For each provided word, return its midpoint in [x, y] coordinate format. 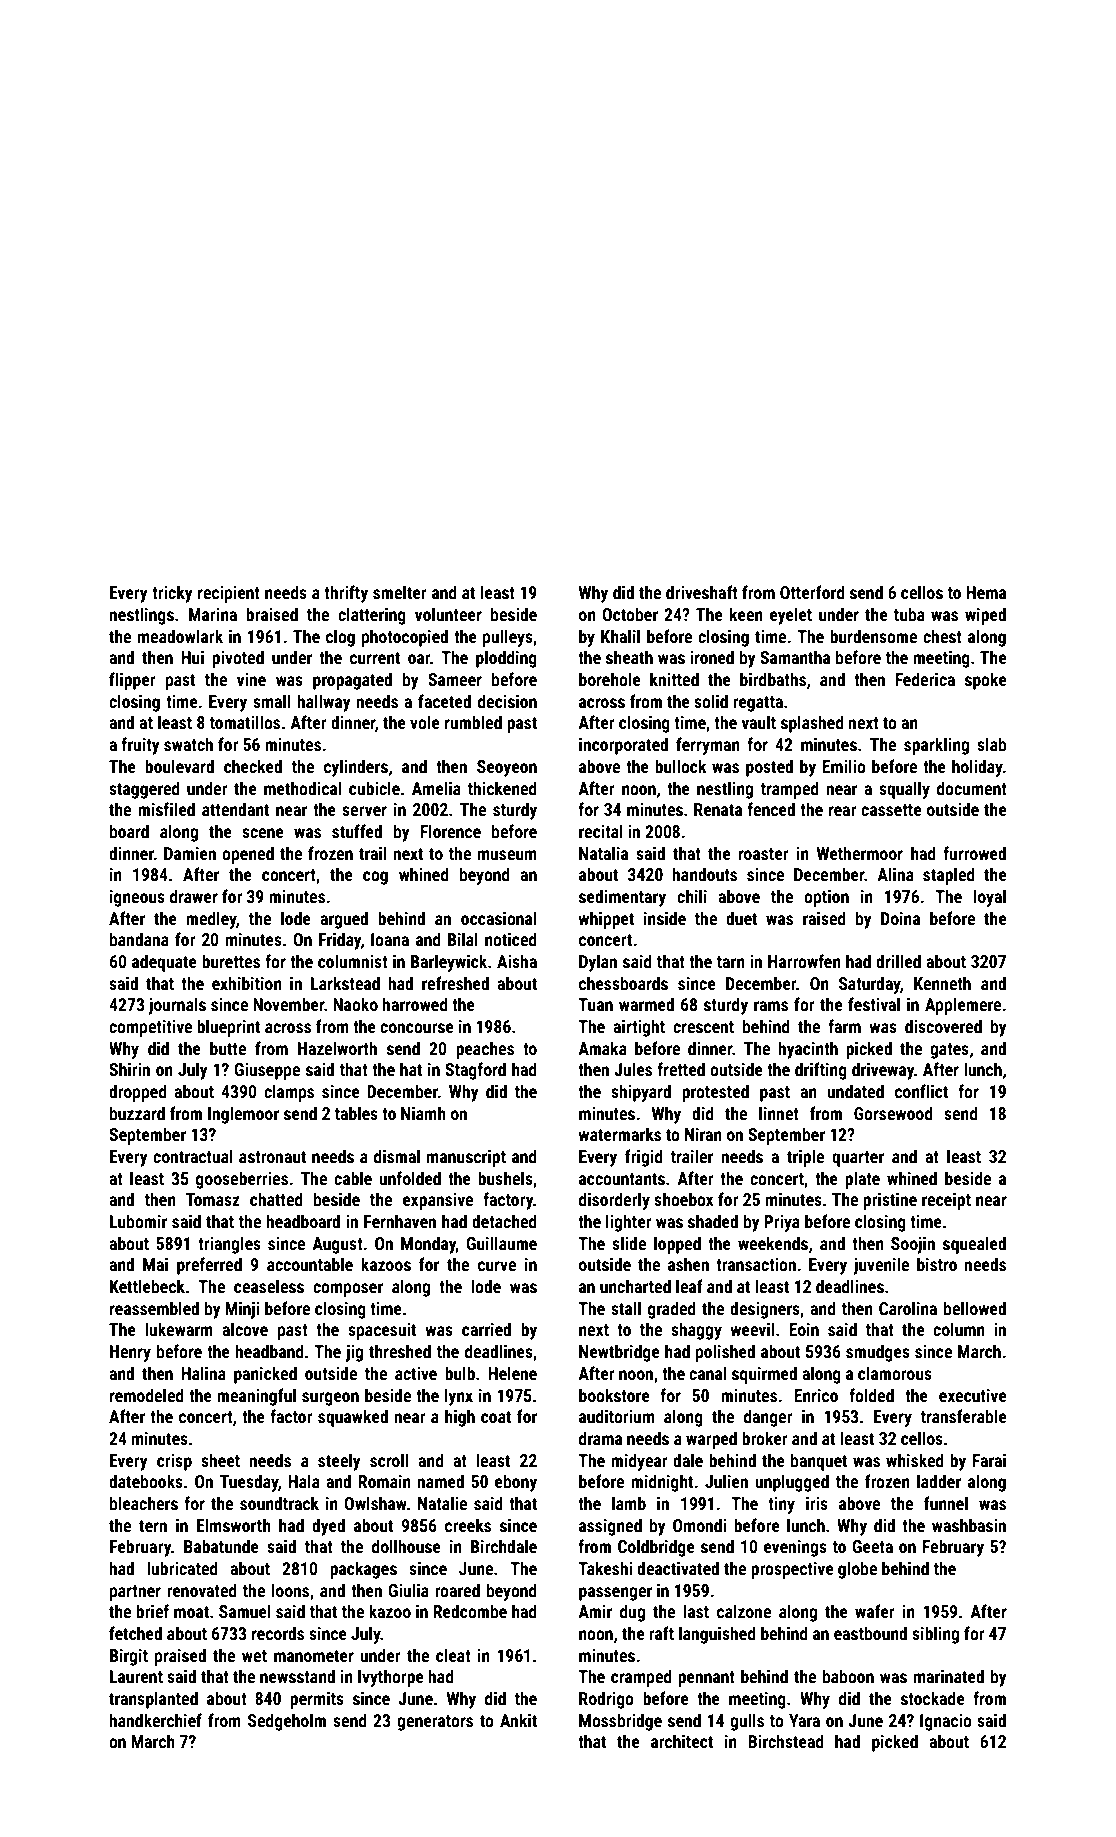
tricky [172, 594]
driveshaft [702, 592]
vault [758, 722]
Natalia [603, 853]
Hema [986, 592]
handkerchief [155, 1720]
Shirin [129, 1069]
